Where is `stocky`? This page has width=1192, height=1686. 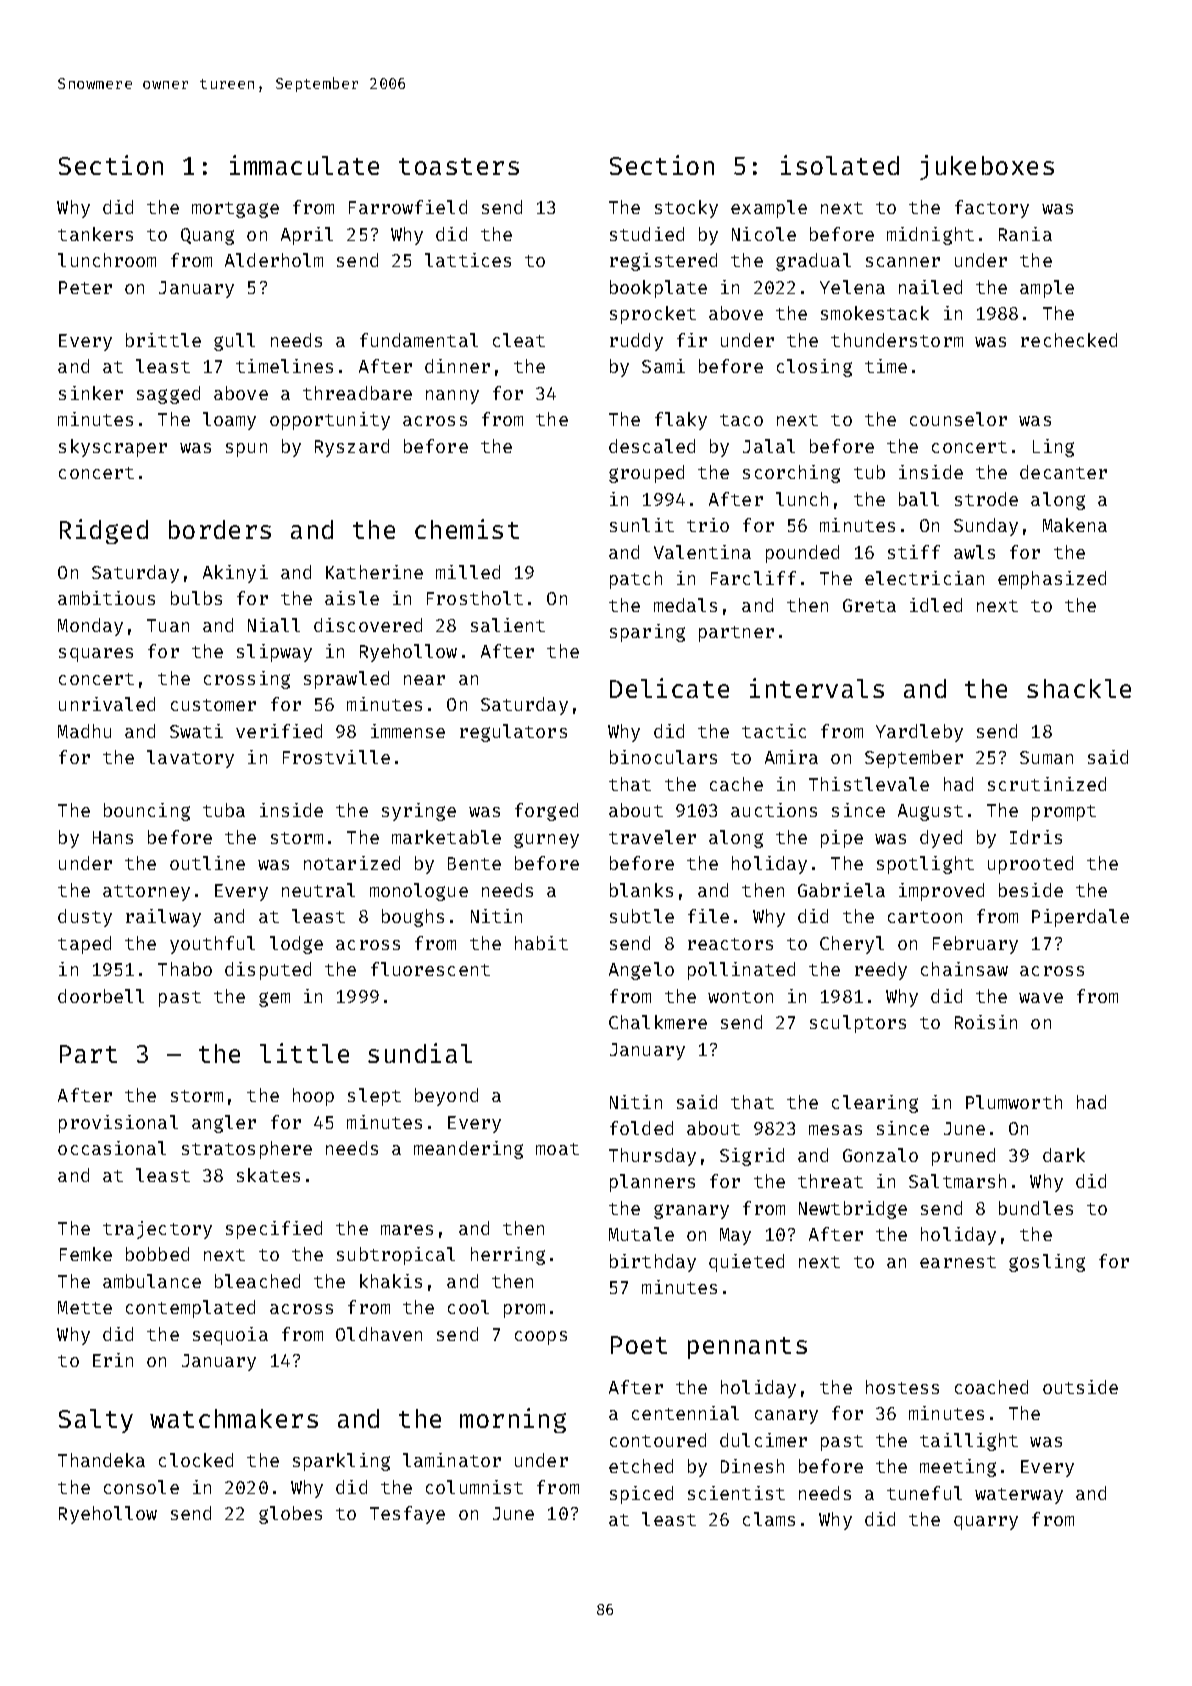 stocky is located at coordinates (686, 209).
